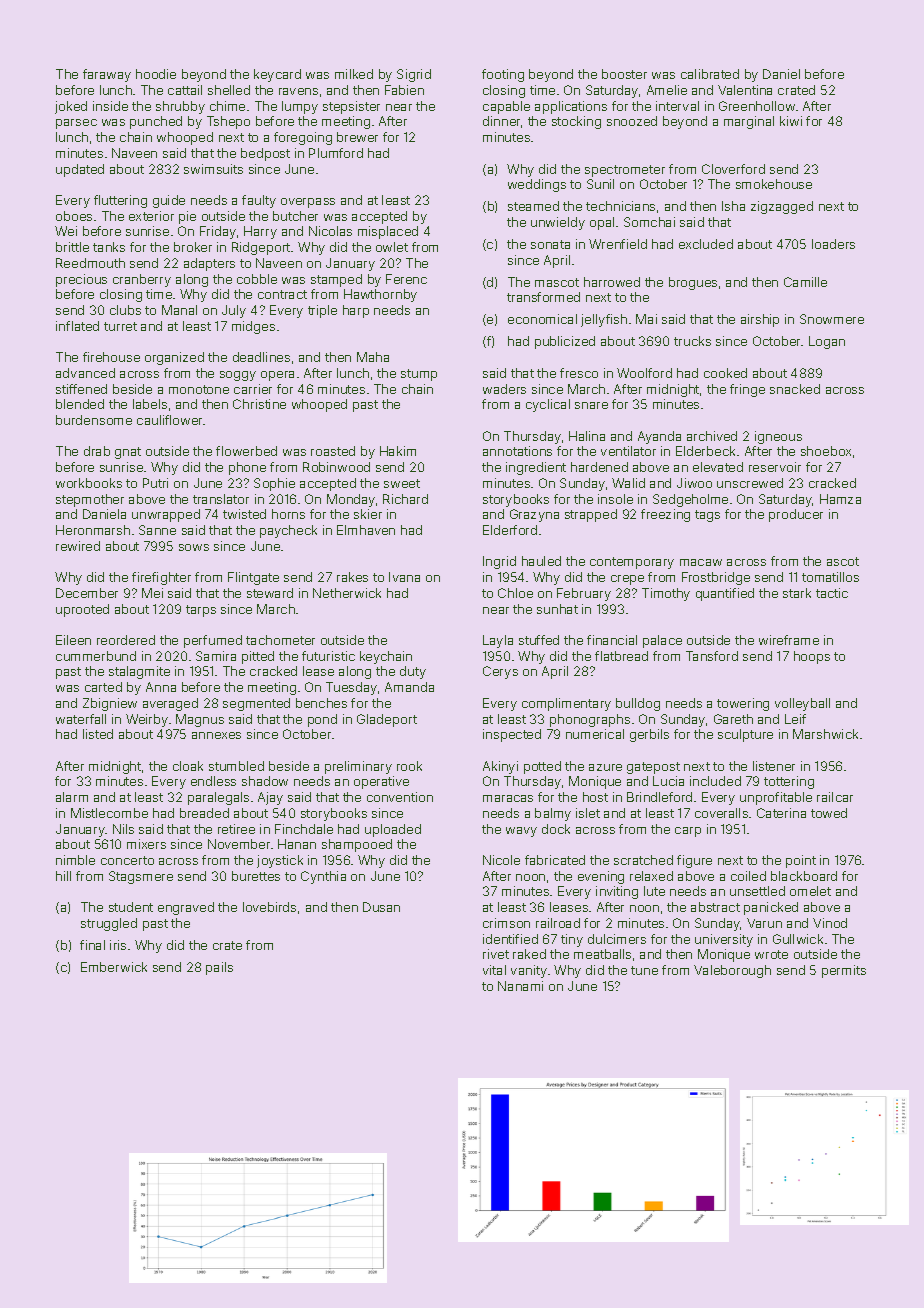 This image has width=924, height=1308. Describe the element at coordinates (180, 107) in the image. I see `shrubby` at that location.
